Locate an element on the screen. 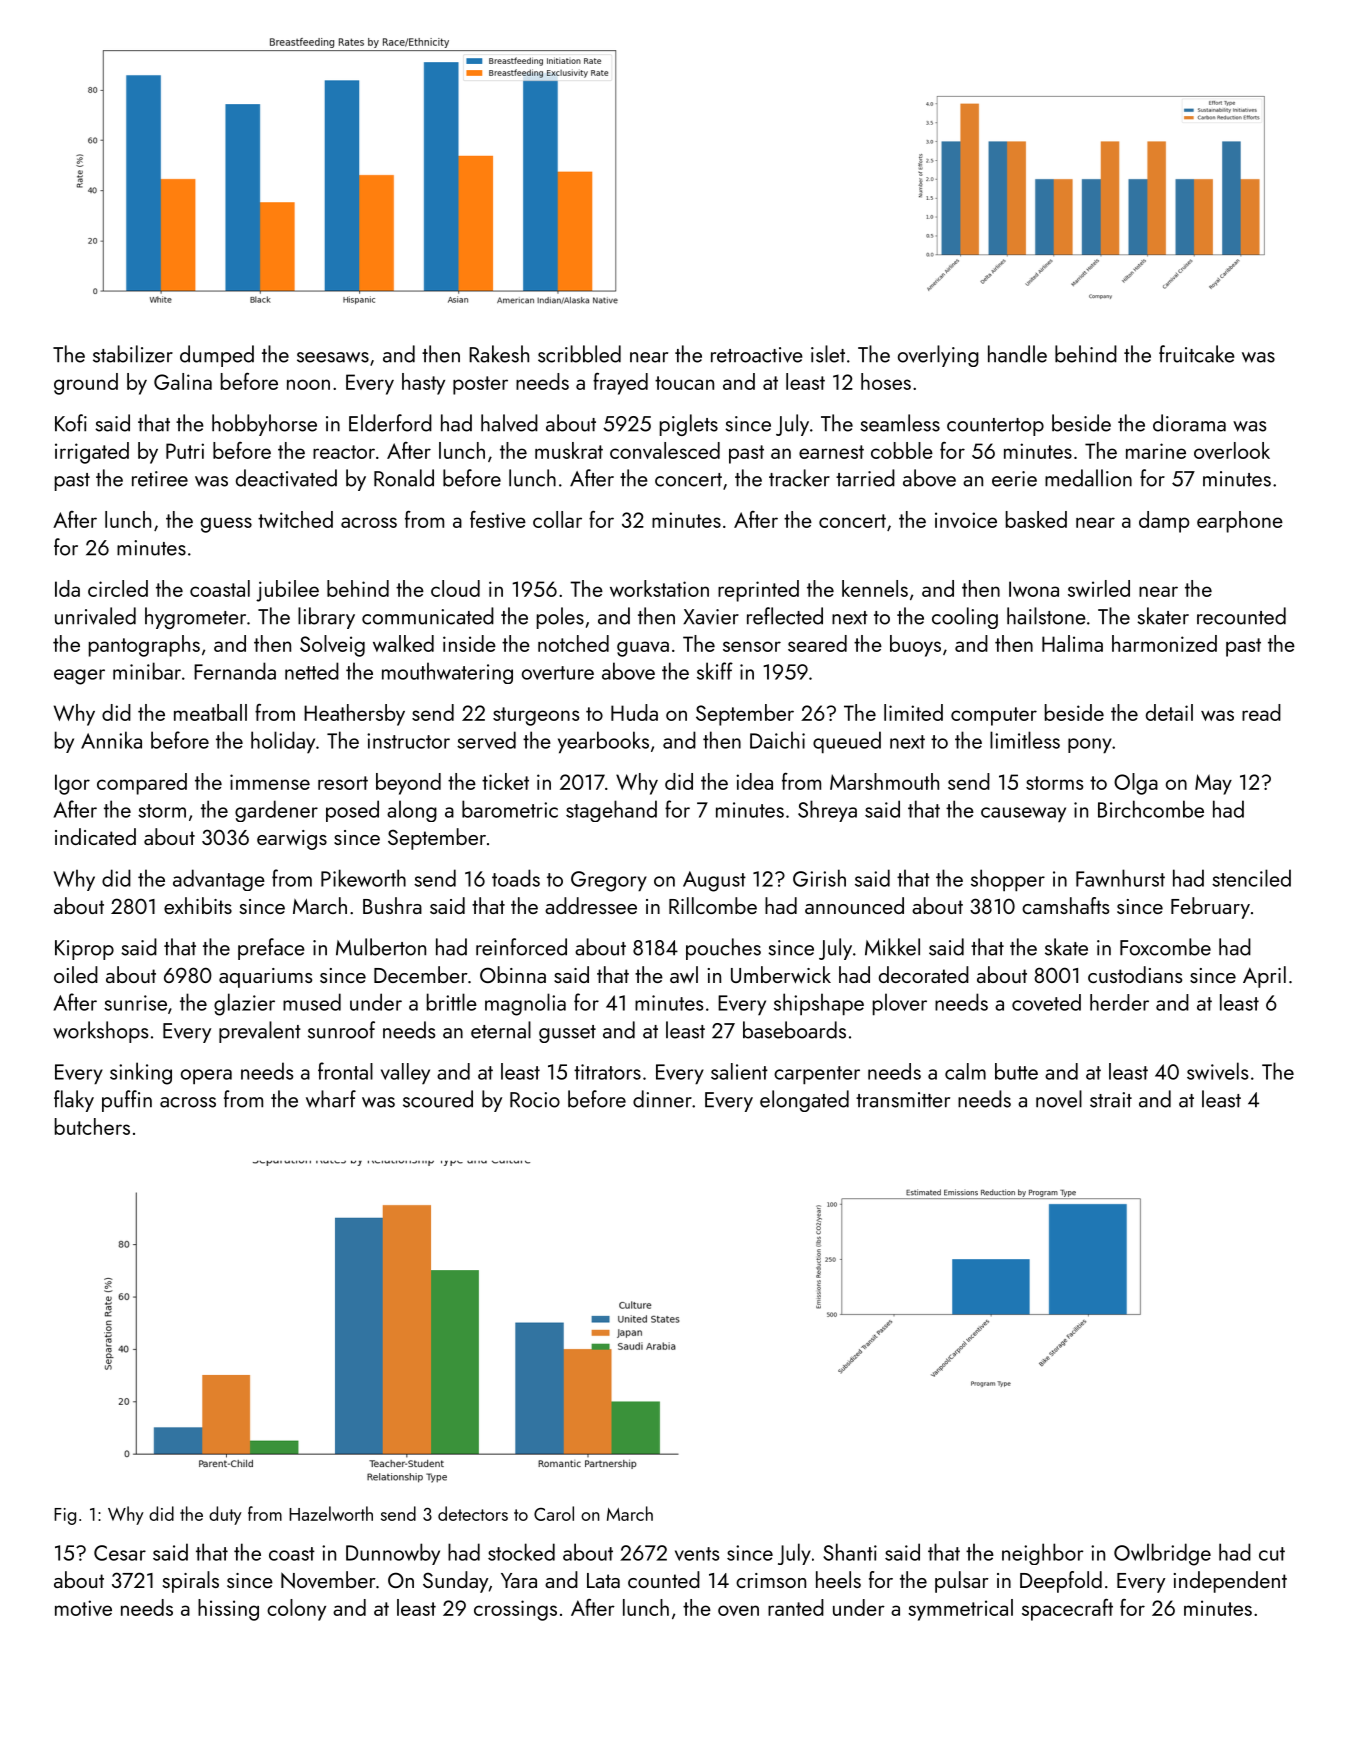  Carol is located at coordinates (554, 1513).
